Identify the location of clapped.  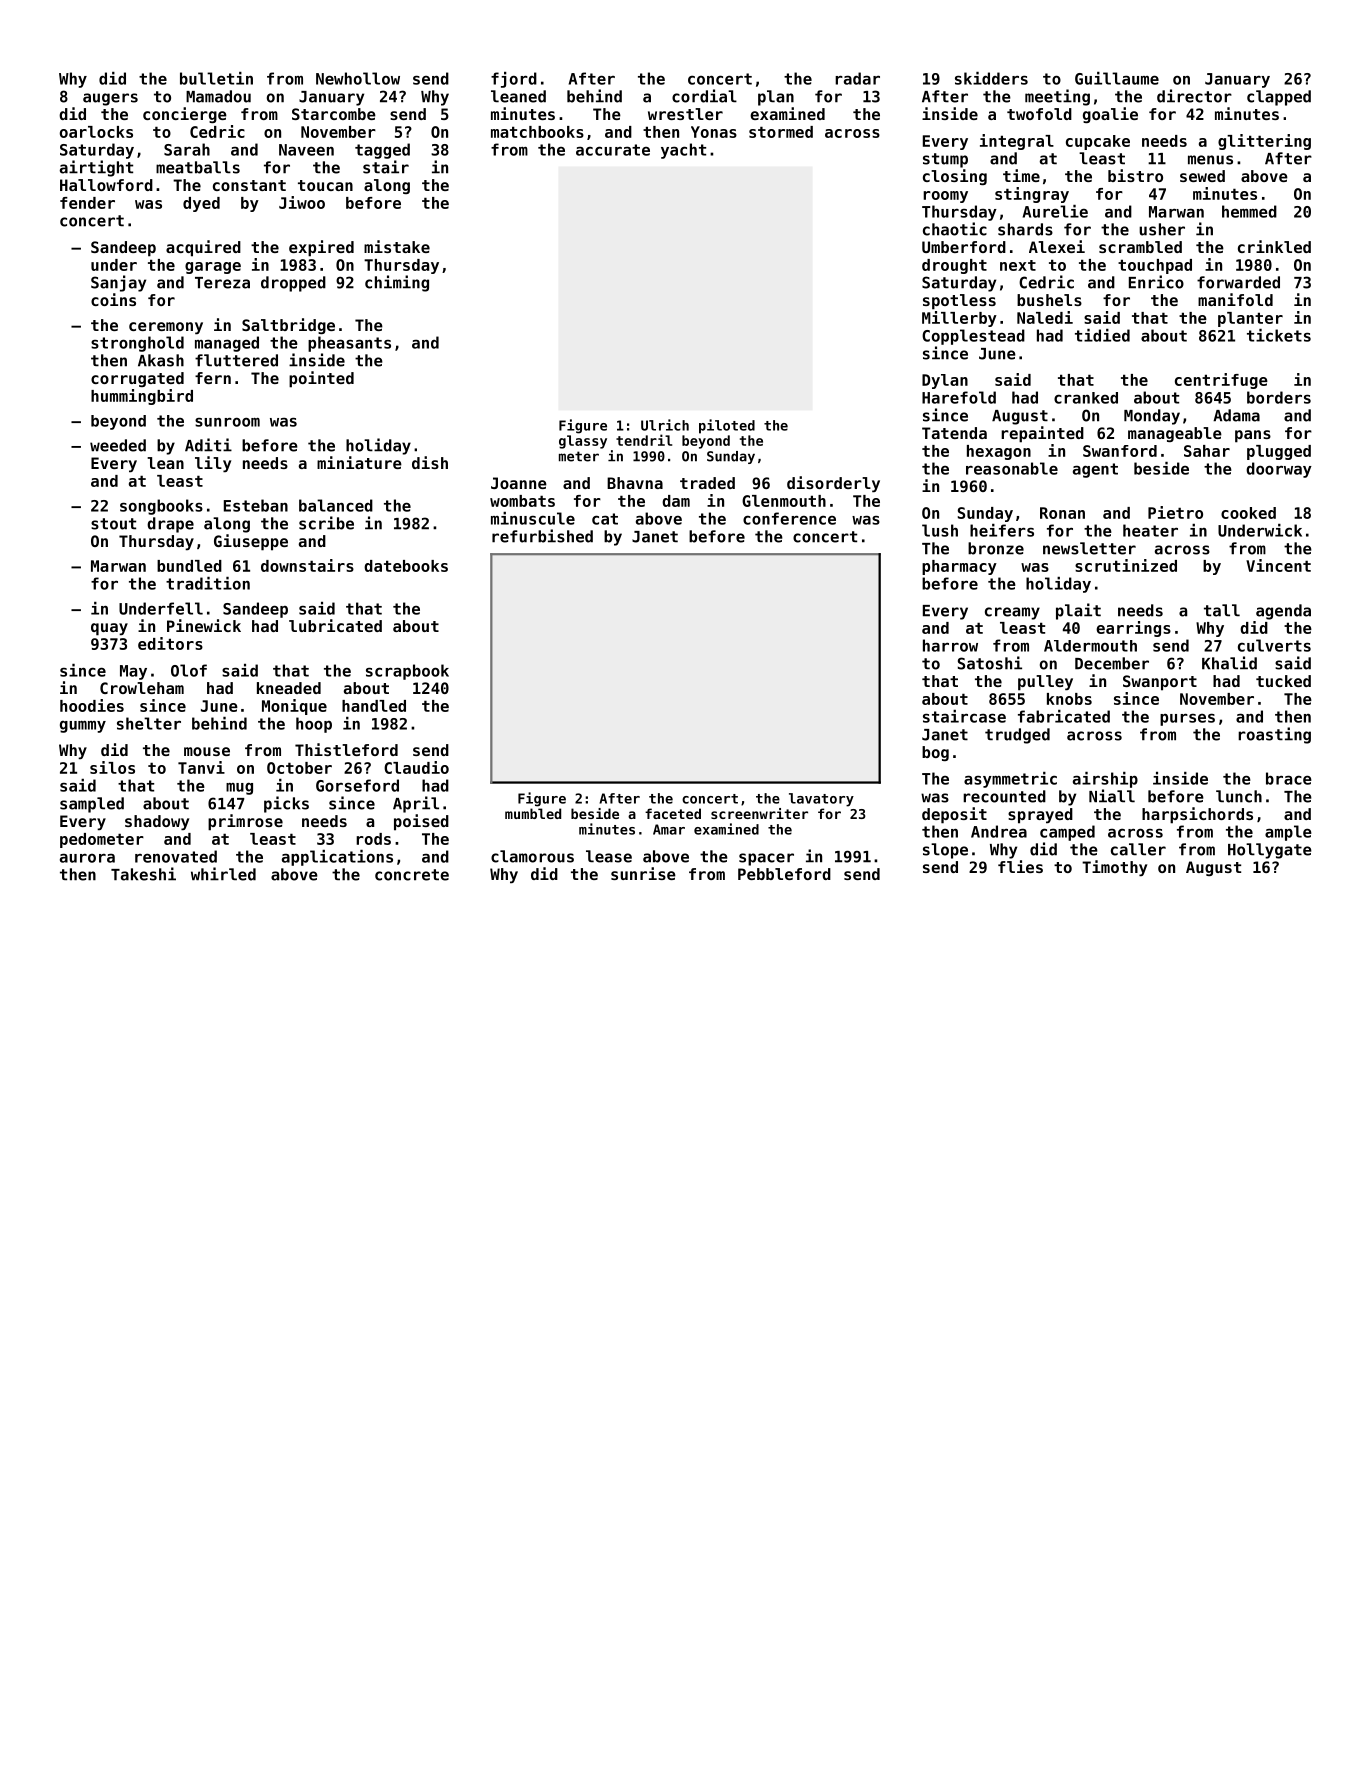
(1279, 98).
